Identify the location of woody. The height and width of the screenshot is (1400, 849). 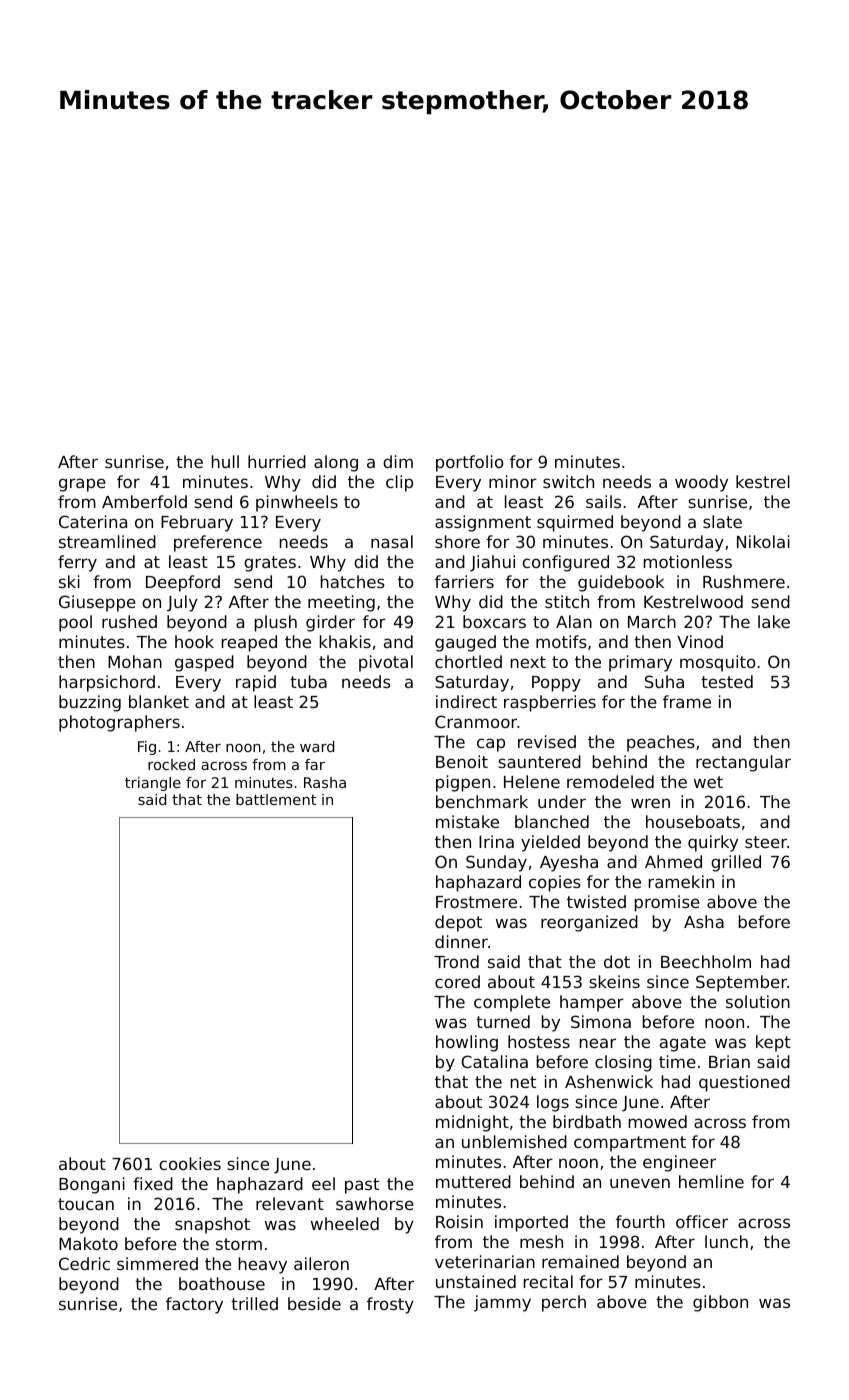
(701, 483).
